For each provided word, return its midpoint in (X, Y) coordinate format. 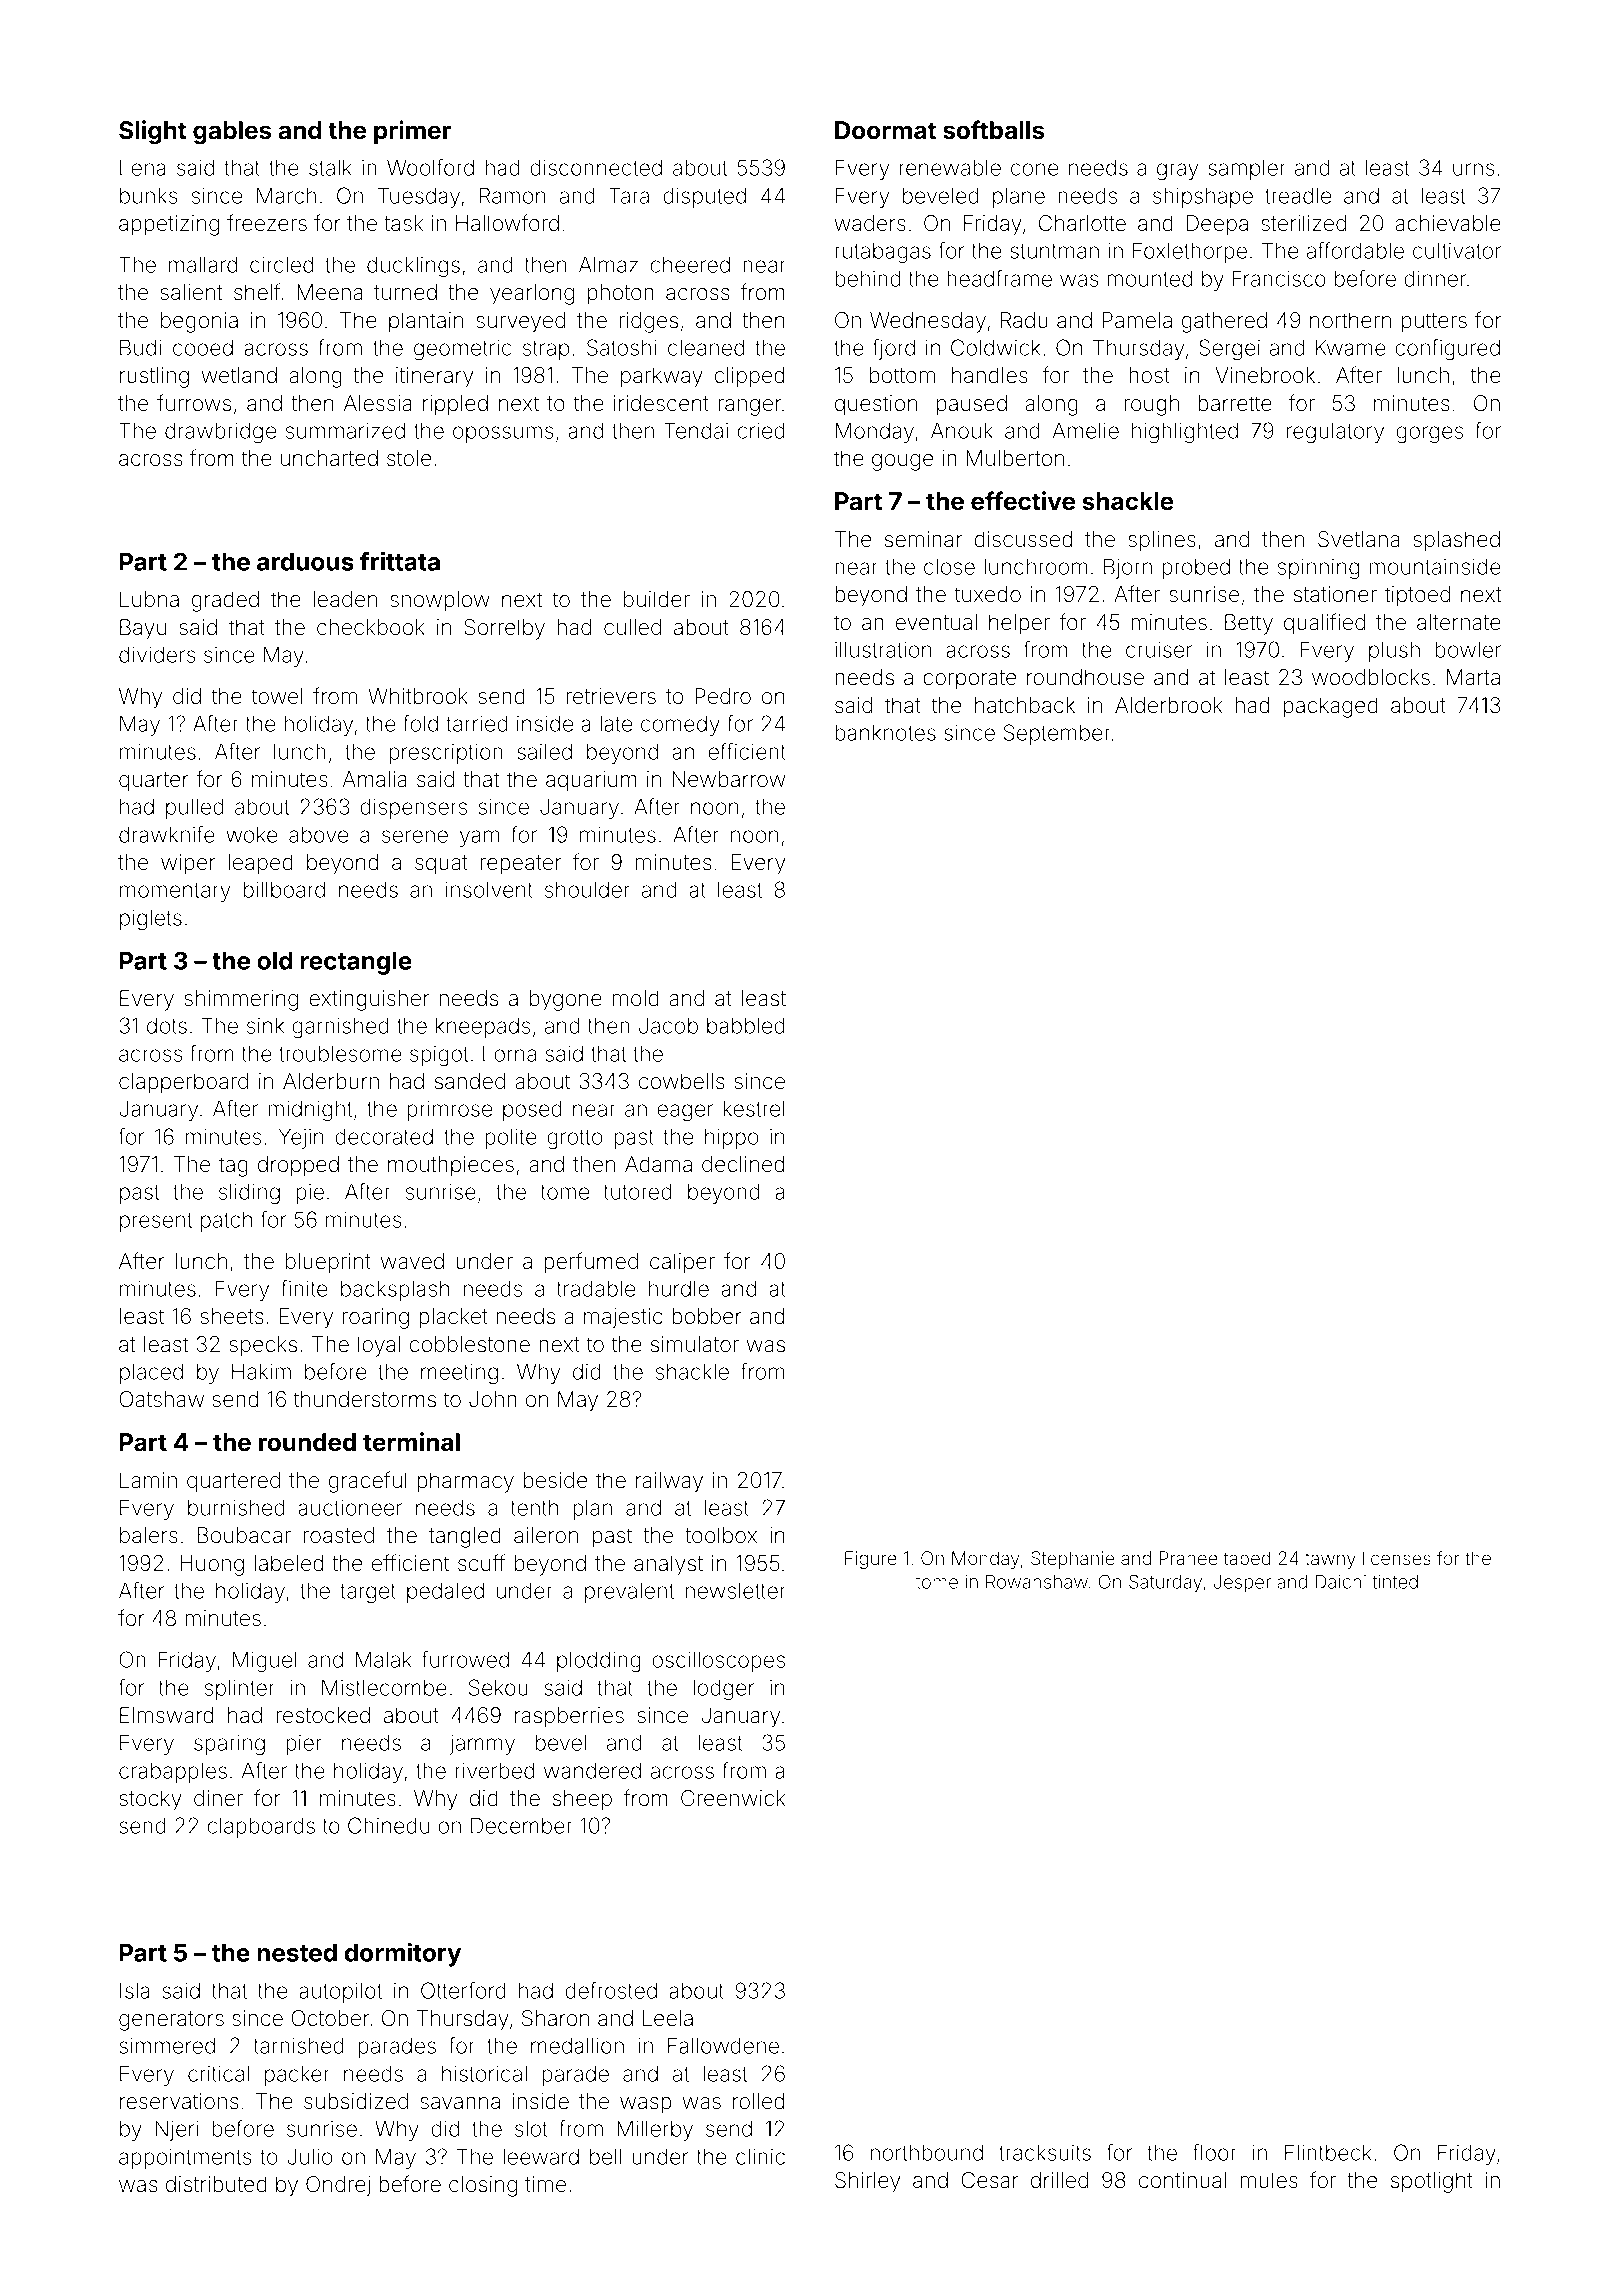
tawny (1330, 1560)
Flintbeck (1328, 2152)
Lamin (148, 1480)
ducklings (413, 266)
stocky (150, 1800)
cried (761, 430)
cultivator (1457, 250)
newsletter (736, 1590)
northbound (927, 2152)
